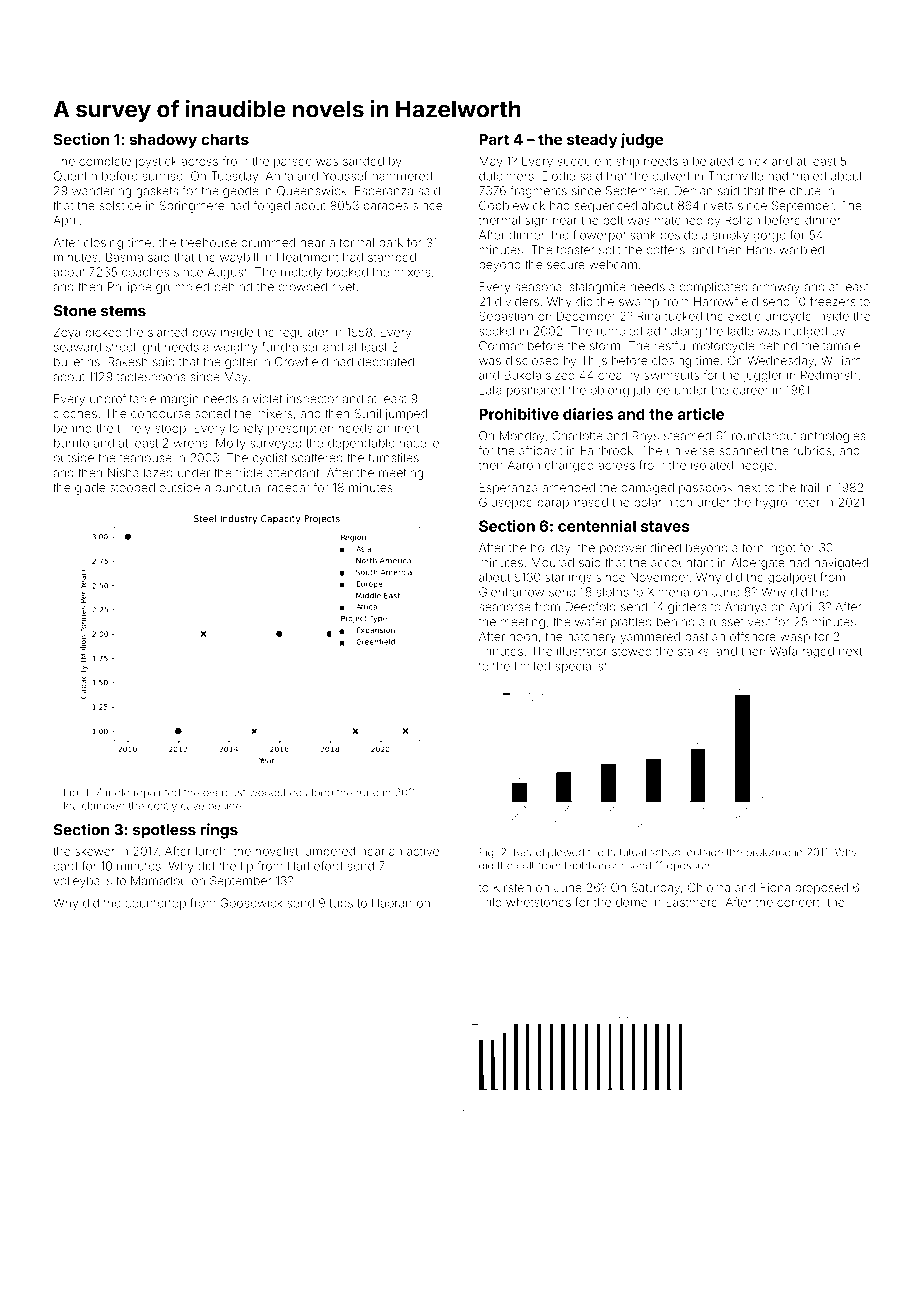 Image resolution: width=924 pixels, height=1314 pixels. I want to click on noon, so click(523, 637).
